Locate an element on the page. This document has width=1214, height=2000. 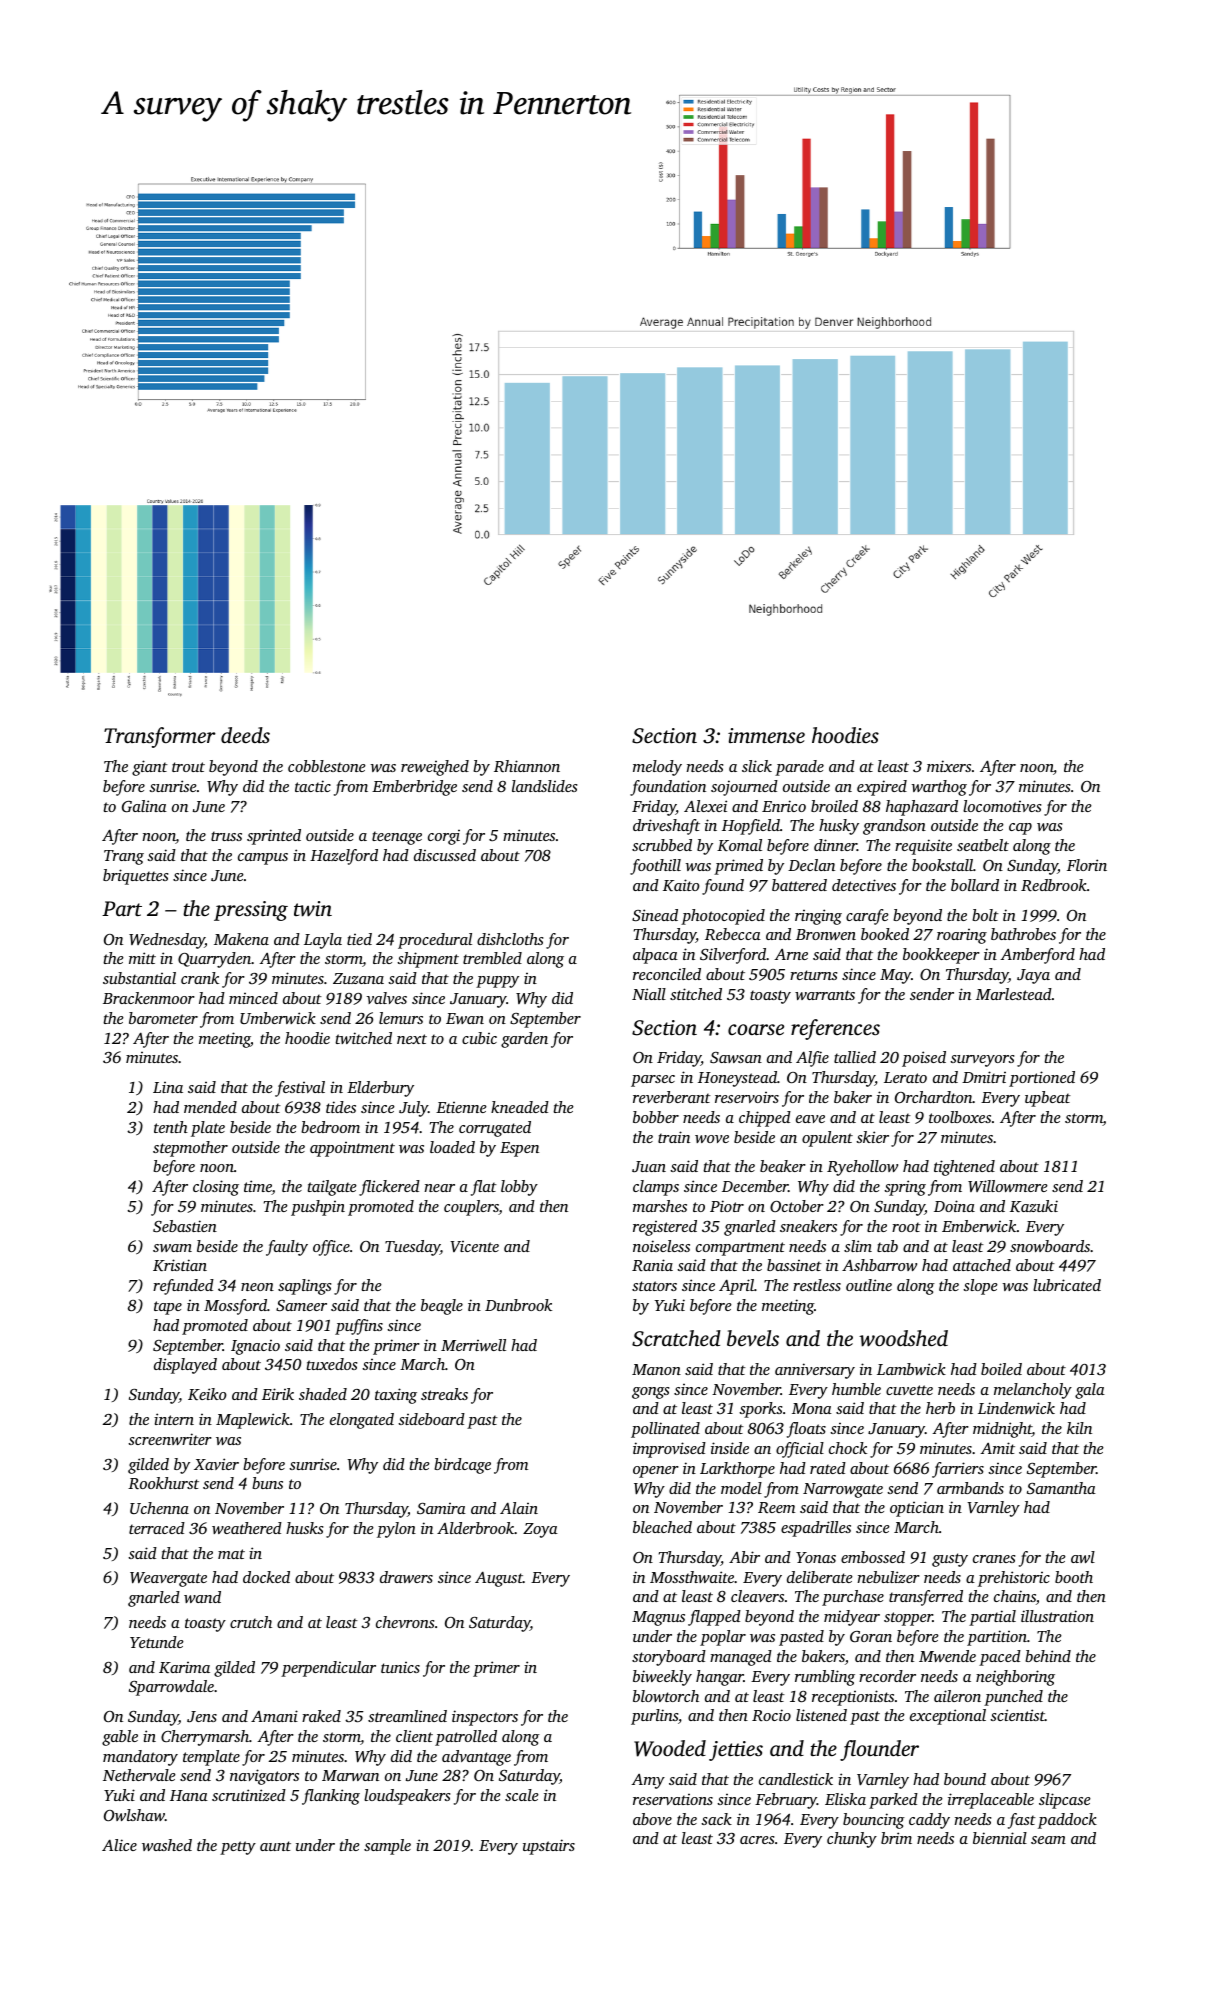
aunt is located at coordinates (275, 1846).
